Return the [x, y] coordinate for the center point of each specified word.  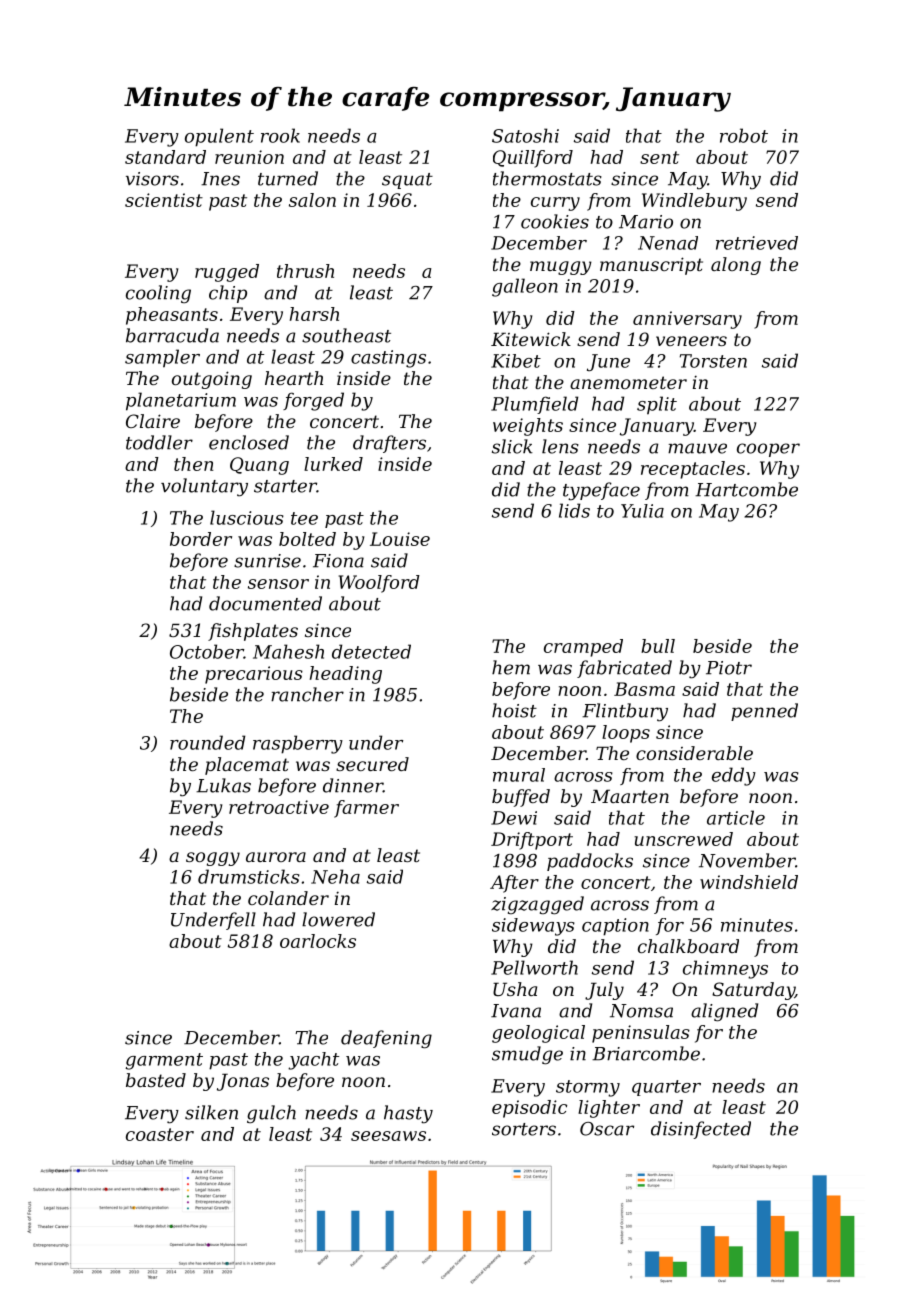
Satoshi [525, 135]
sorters [524, 1129]
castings [388, 359]
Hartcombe [746, 489]
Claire [153, 421]
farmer [366, 809]
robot [744, 135]
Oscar [607, 1129]
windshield [749, 882]
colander [288, 898]
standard [165, 157]
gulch [271, 1114]
